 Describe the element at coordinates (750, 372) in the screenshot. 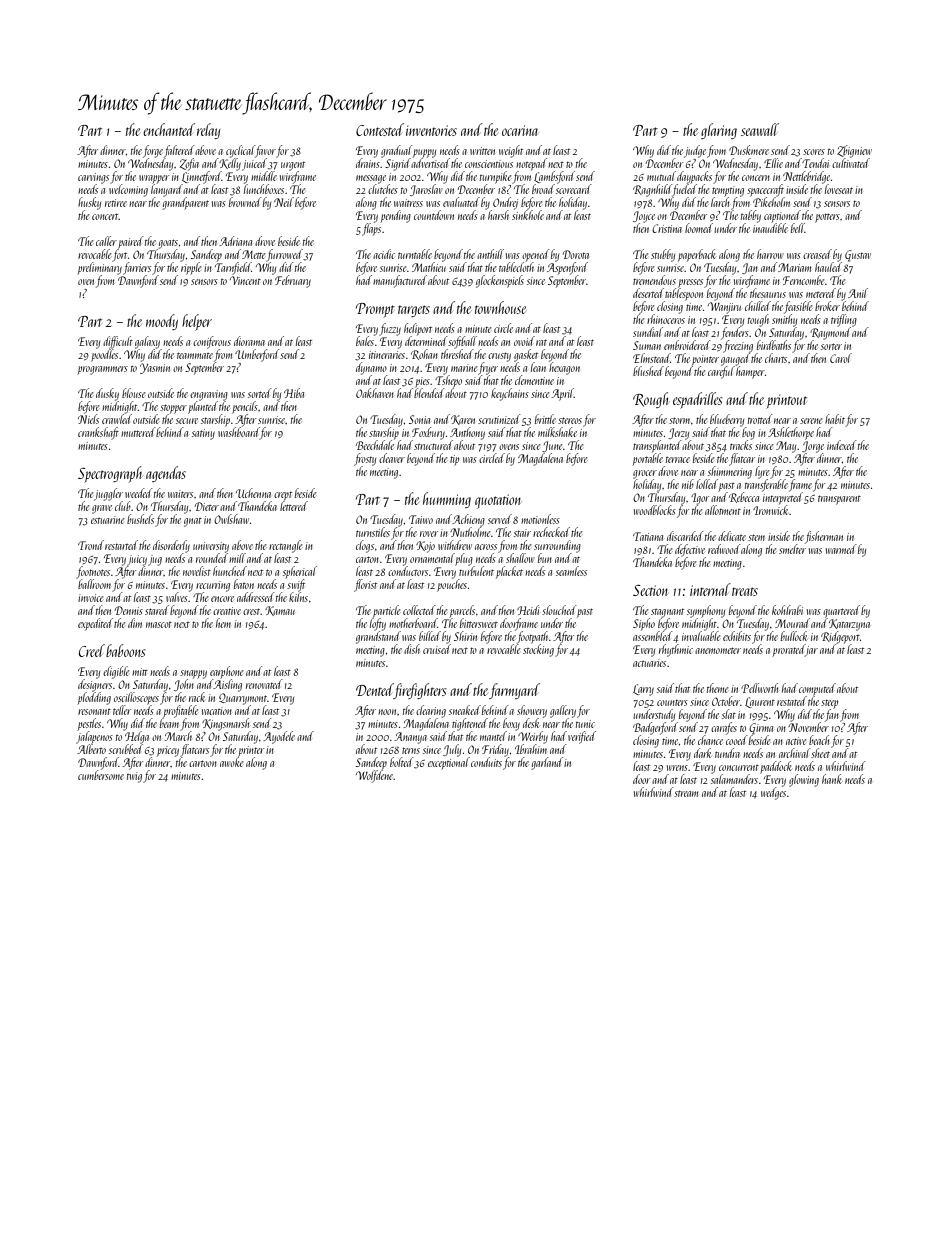

I see `hamper` at that location.
